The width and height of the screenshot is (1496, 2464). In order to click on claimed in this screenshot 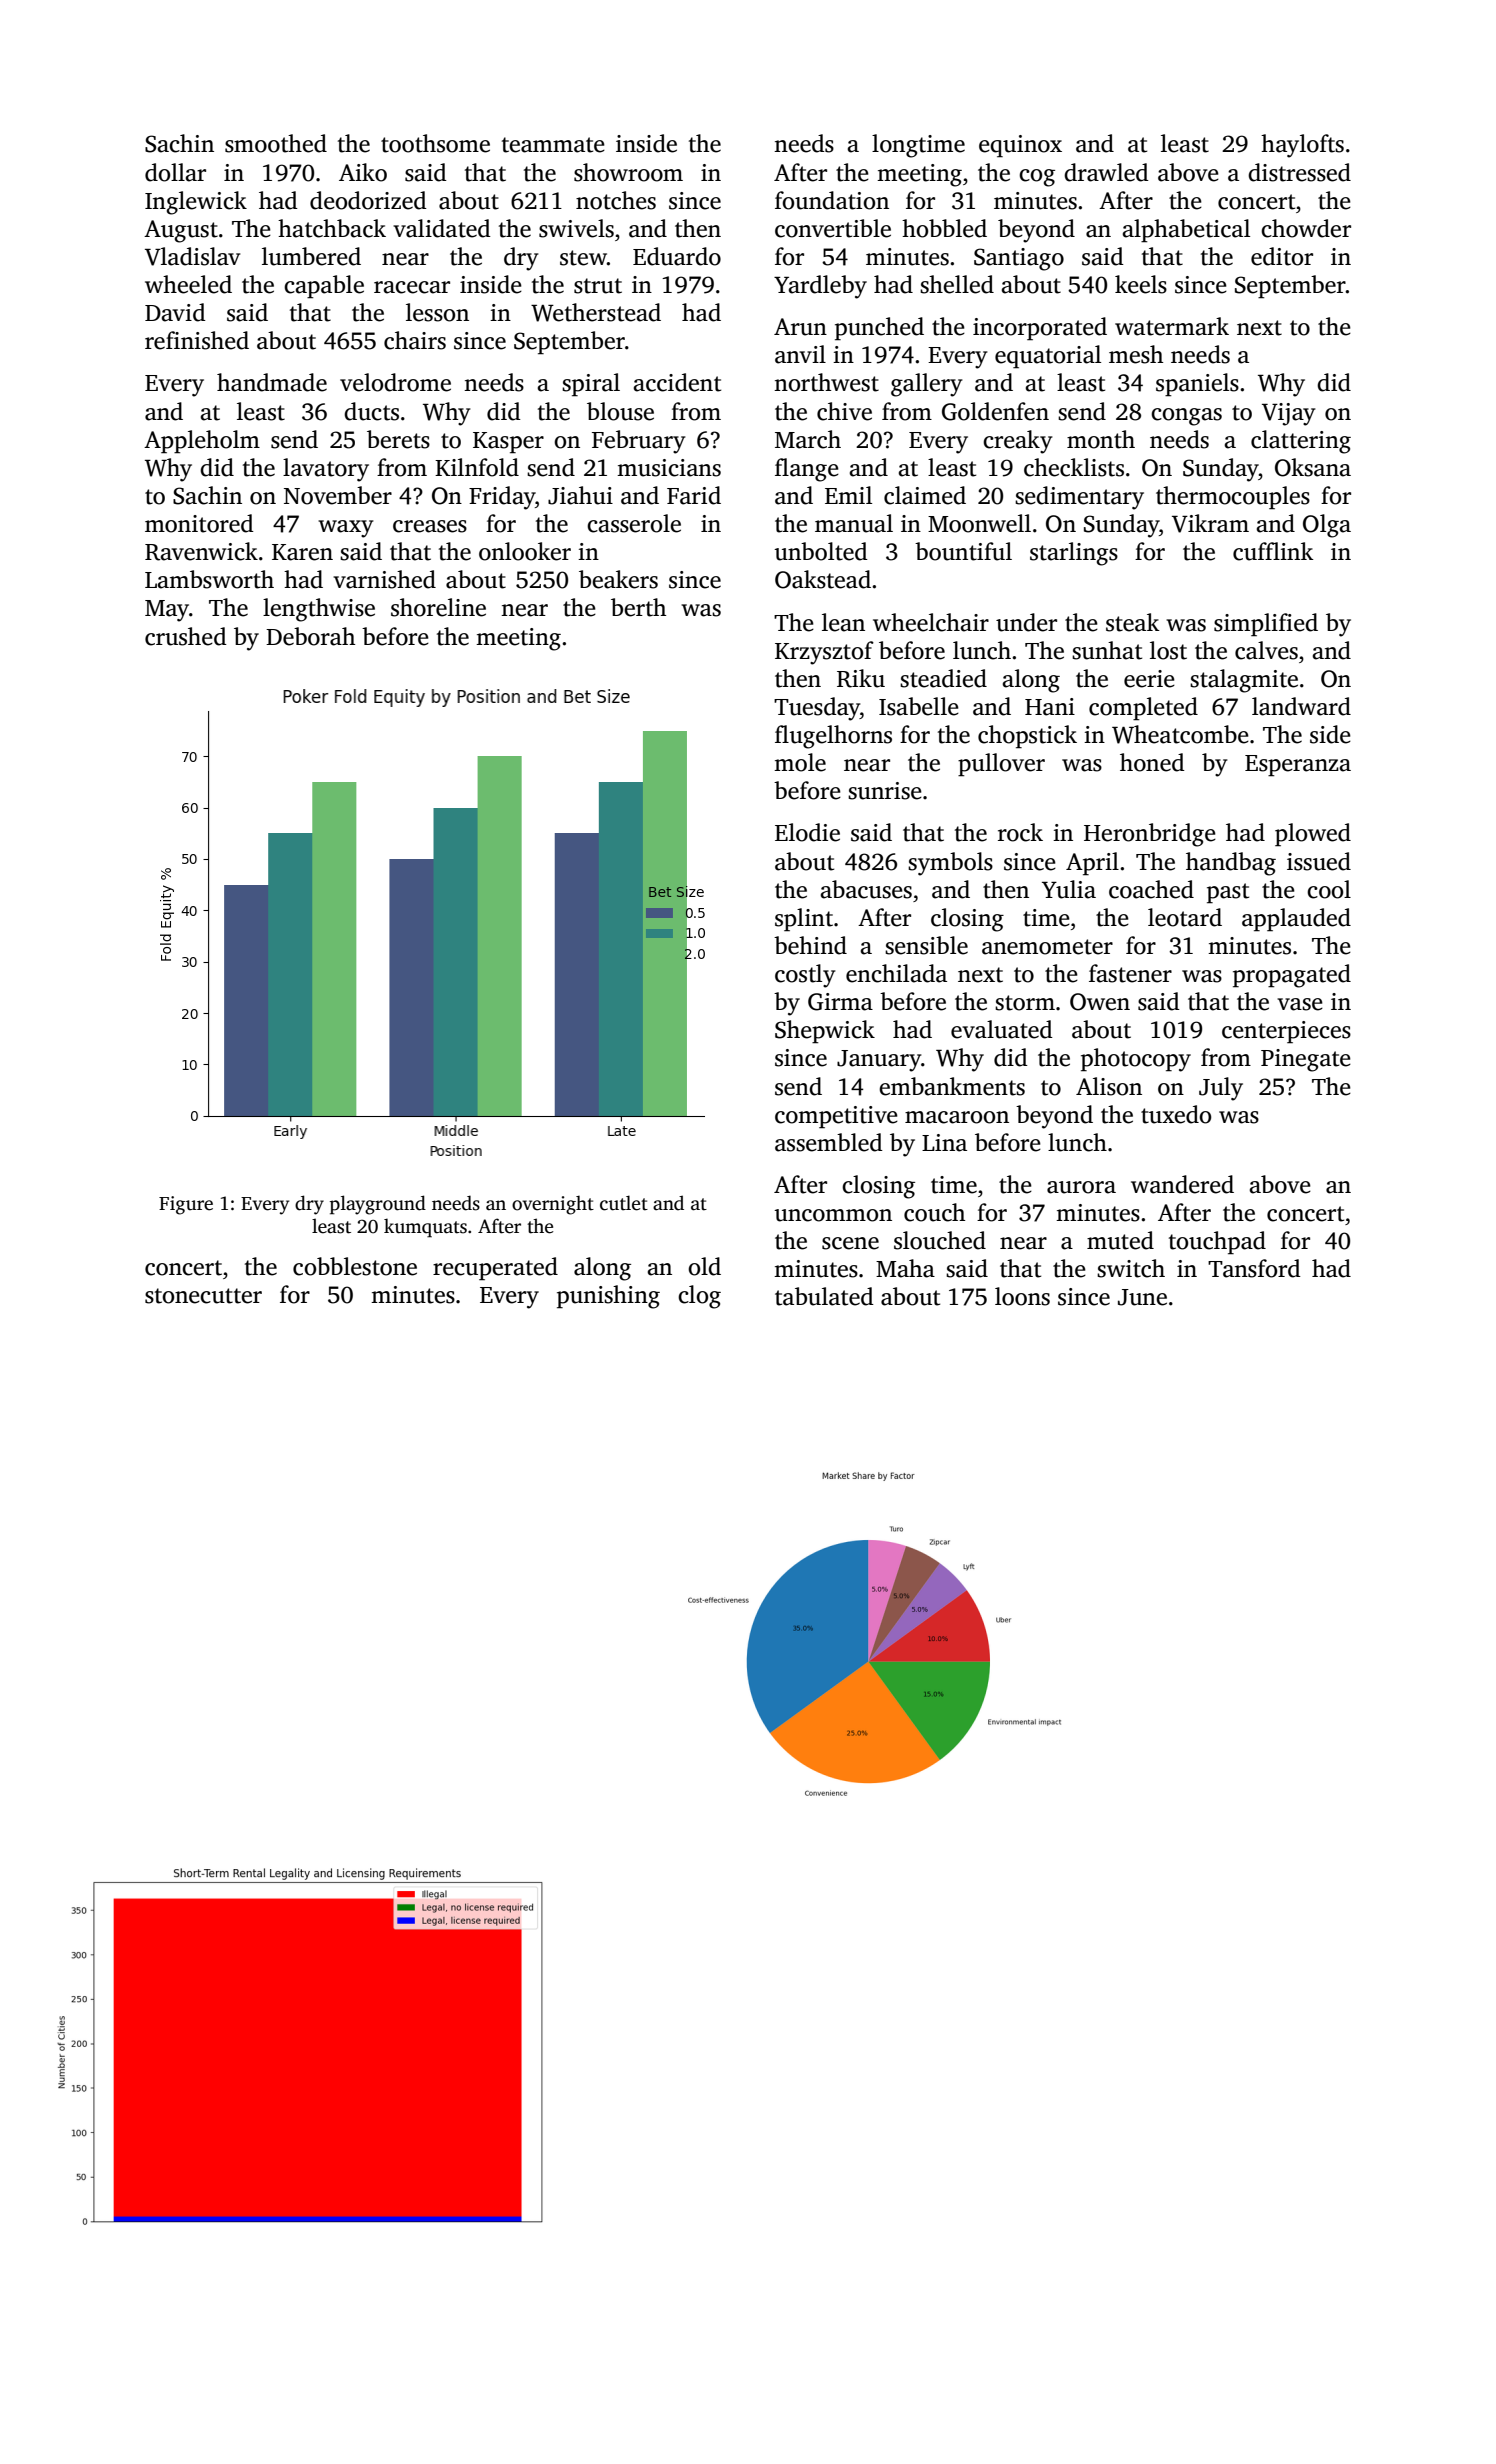, I will do `click(925, 495)`.
